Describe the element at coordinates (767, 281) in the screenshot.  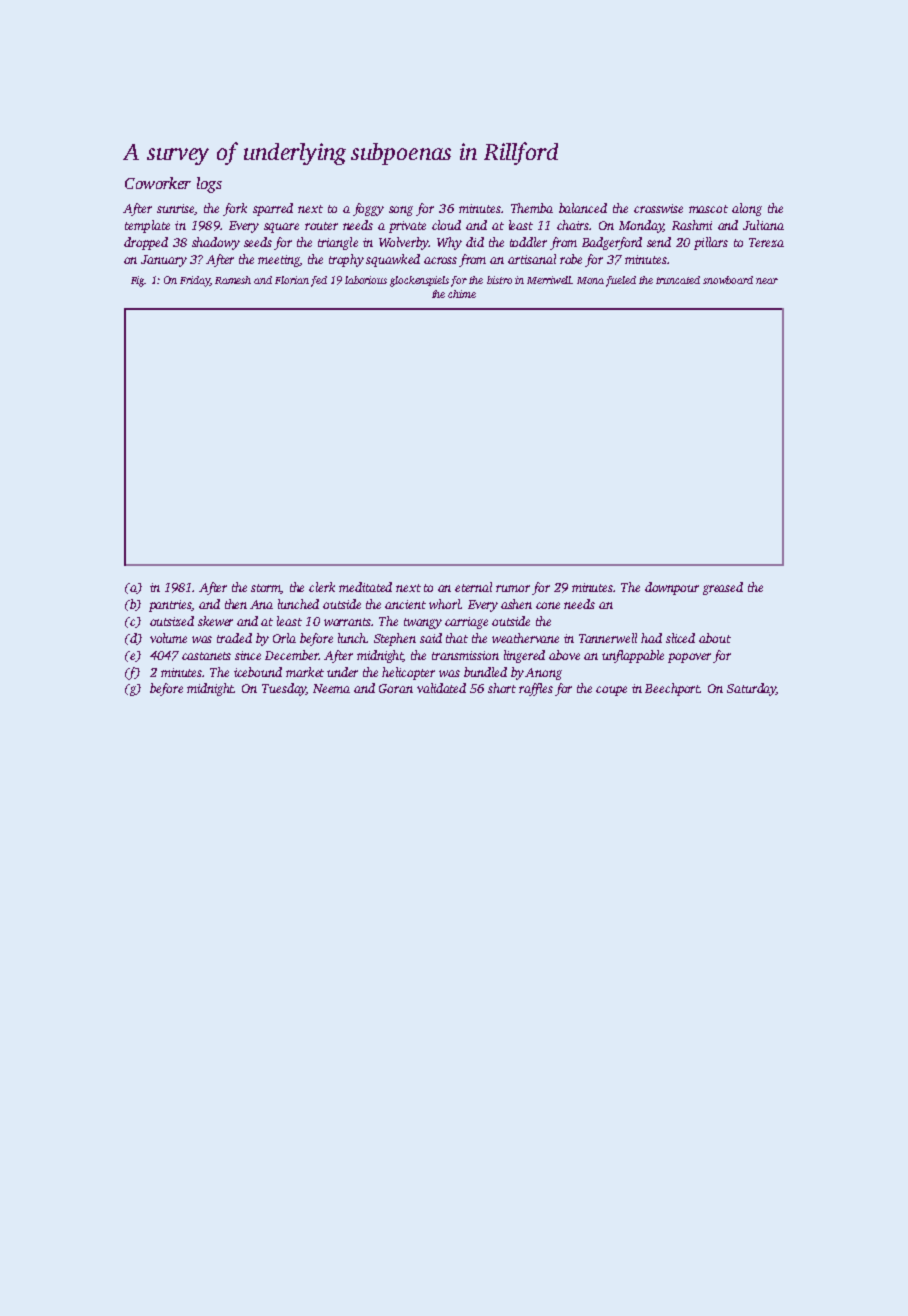
I see `near` at that location.
